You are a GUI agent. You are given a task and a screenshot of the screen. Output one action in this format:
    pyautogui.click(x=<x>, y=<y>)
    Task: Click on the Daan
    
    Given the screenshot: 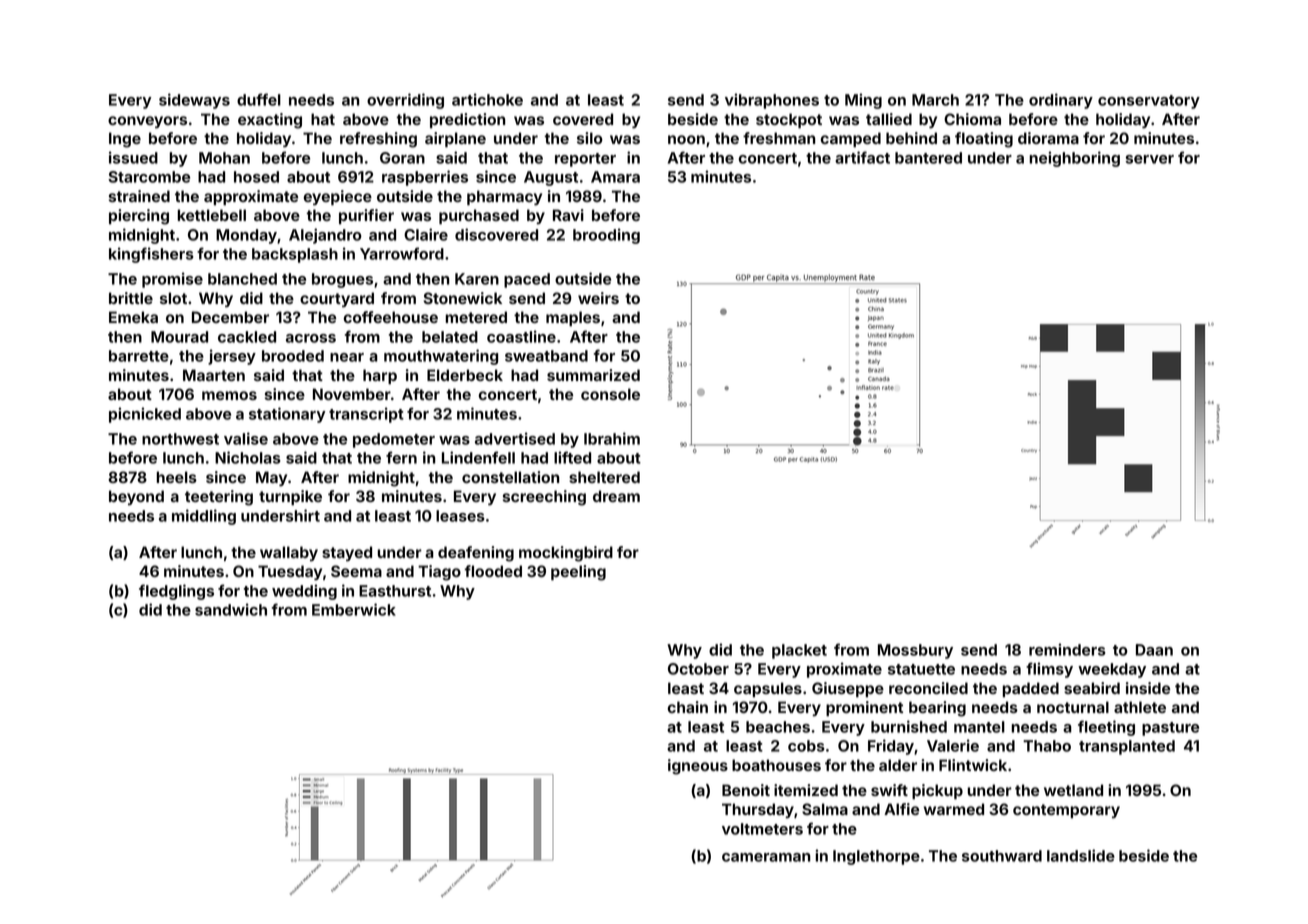 What is the action you would take?
    pyautogui.click(x=1154, y=650)
